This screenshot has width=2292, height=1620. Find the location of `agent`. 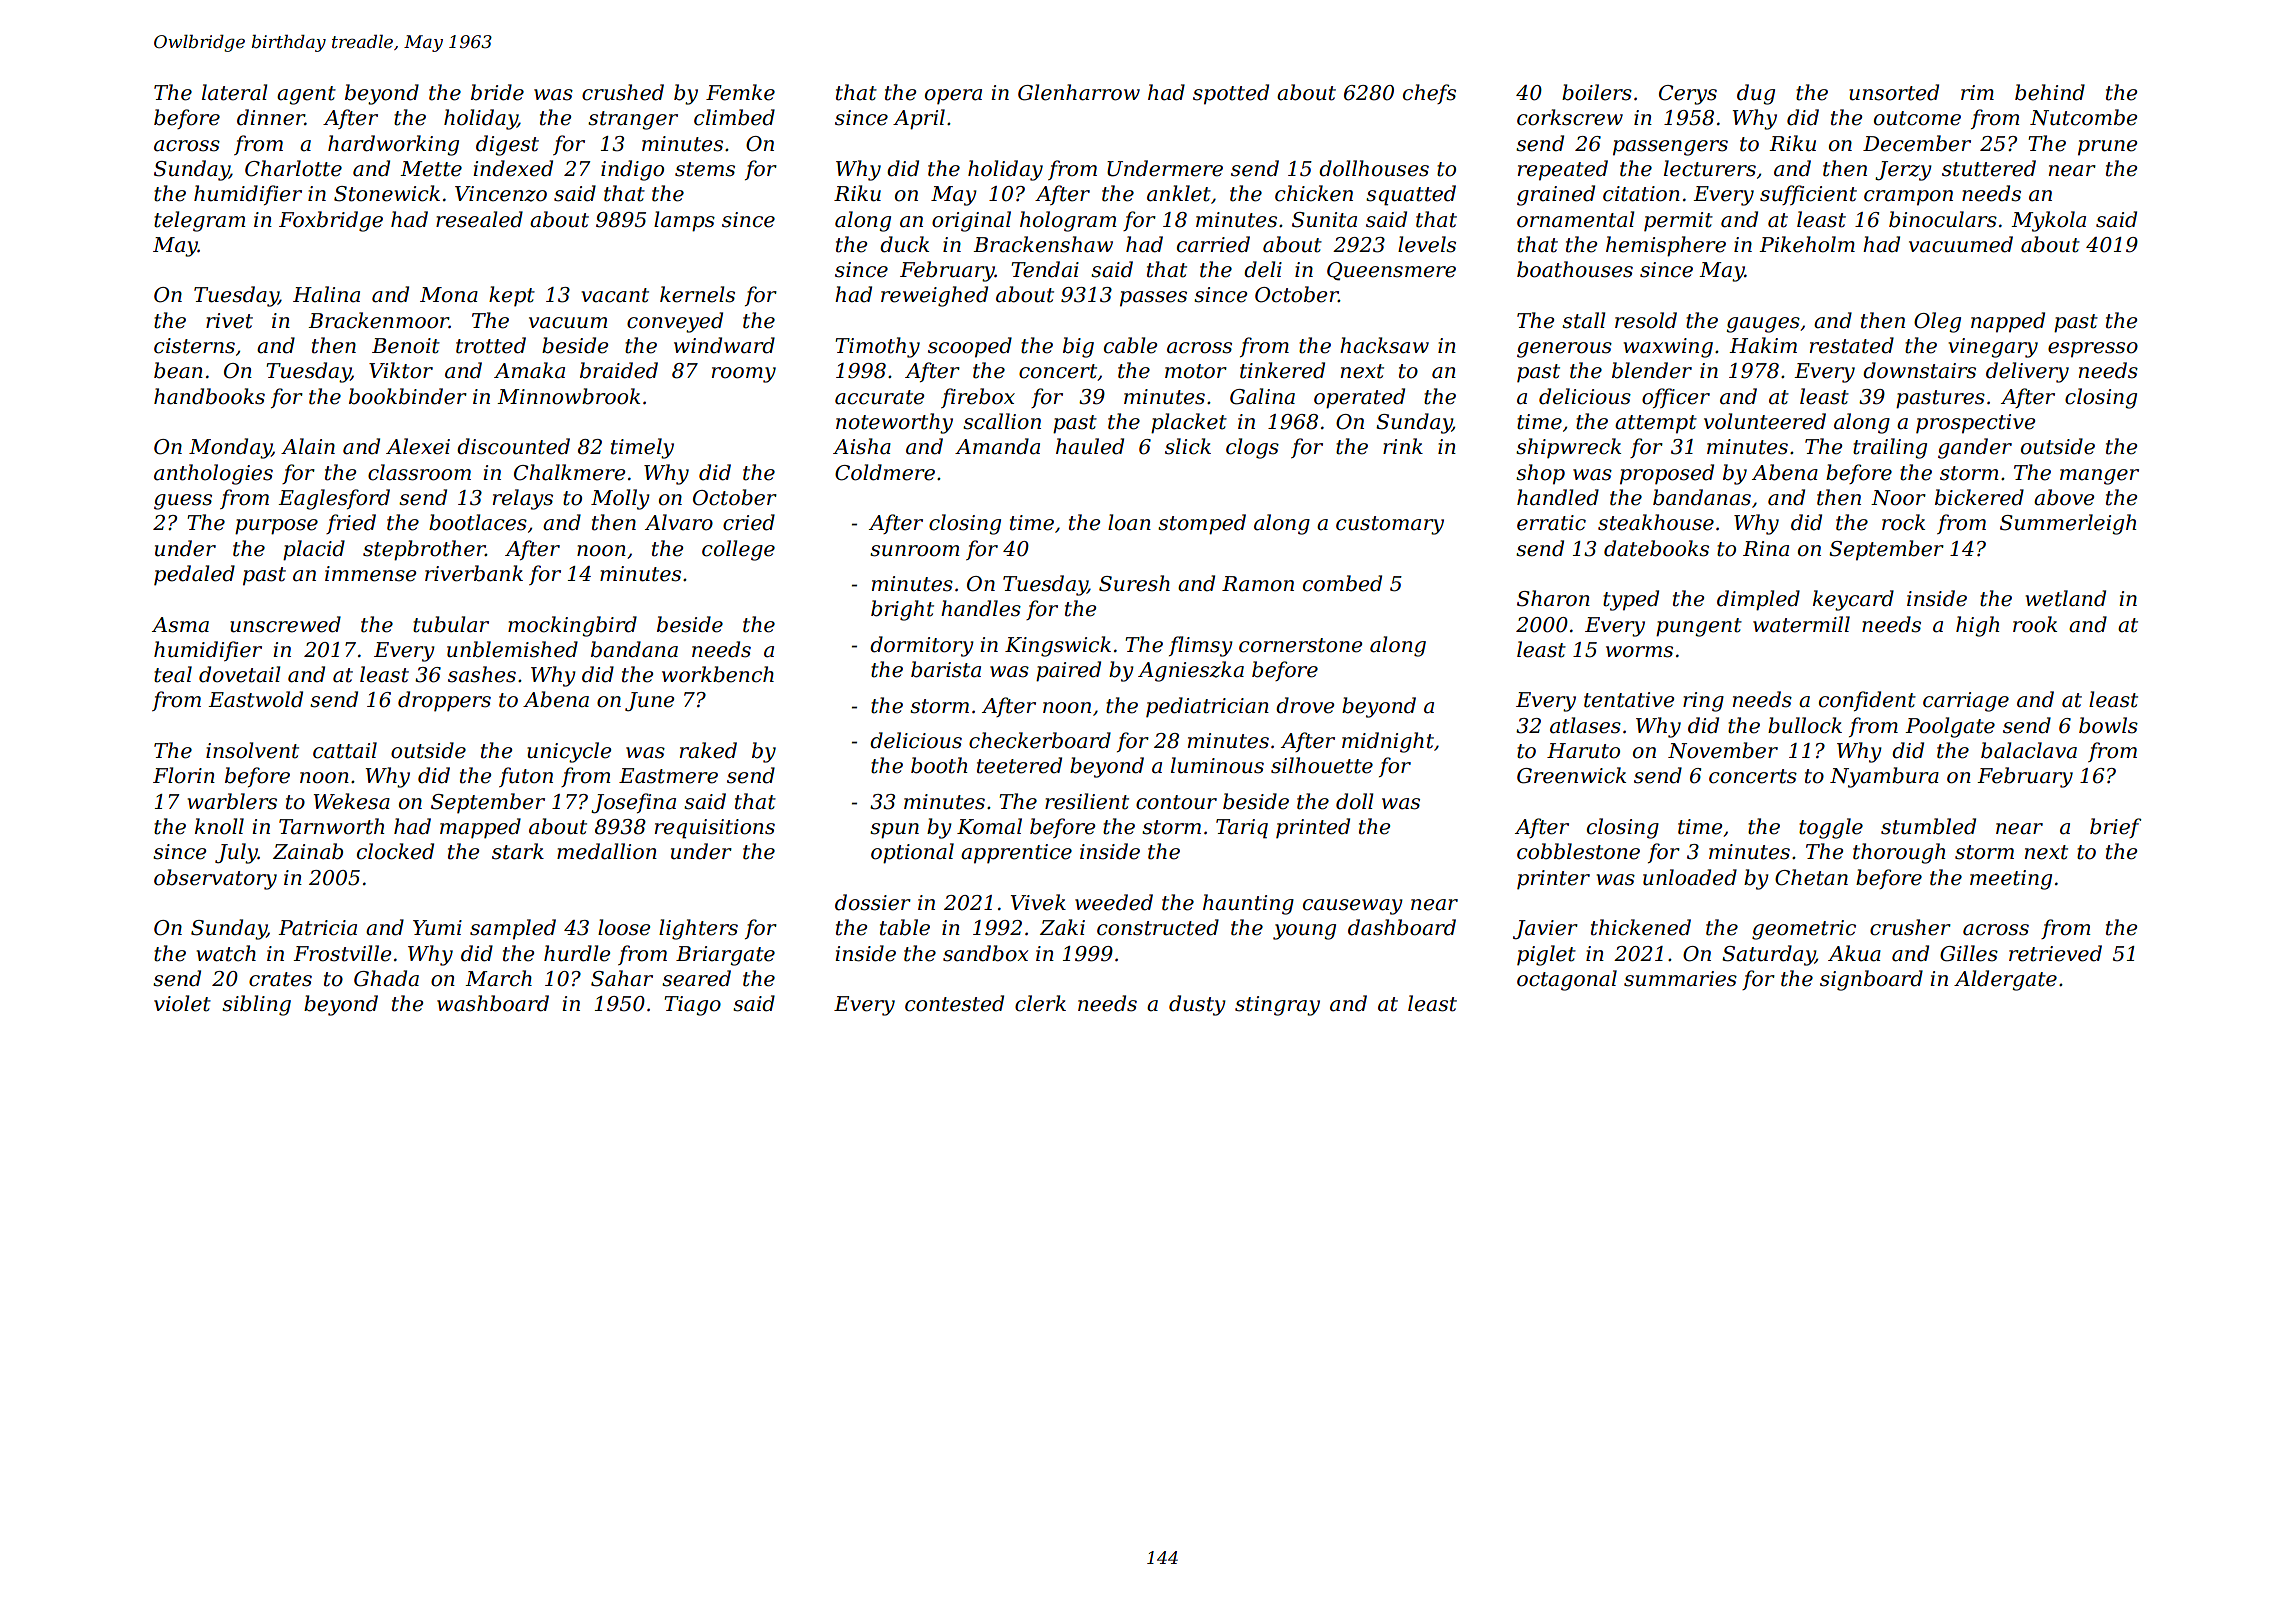

agent is located at coordinates (306, 95).
